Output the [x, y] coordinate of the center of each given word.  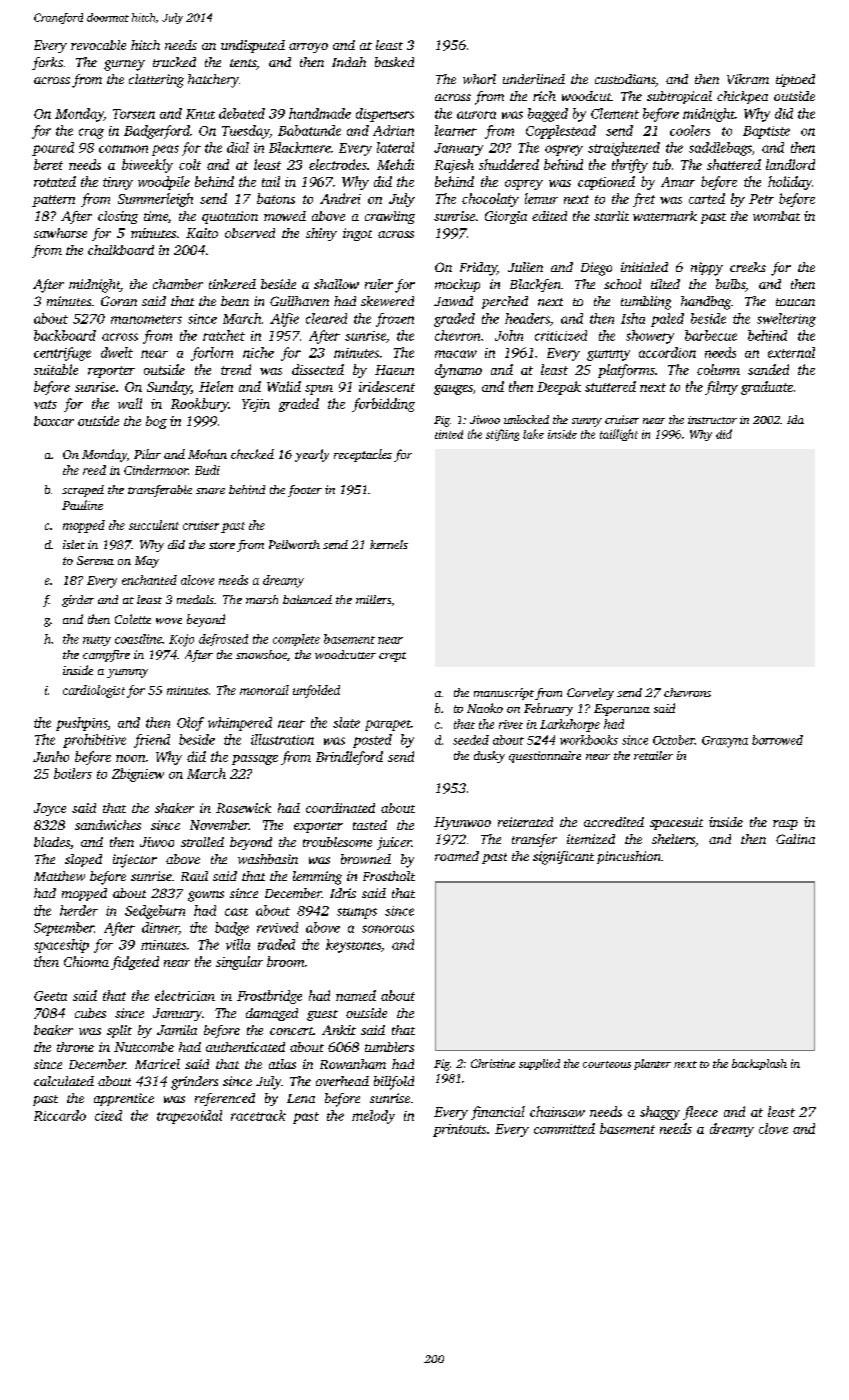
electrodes [338, 164]
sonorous [388, 929]
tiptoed [795, 80]
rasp [785, 825]
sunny [587, 422]
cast [236, 912]
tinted [449, 434]
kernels [389, 544]
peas [165, 150]
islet [74, 544]
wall [130, 403]
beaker [53, 1030]
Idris [343, 893]
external [791, 352]
